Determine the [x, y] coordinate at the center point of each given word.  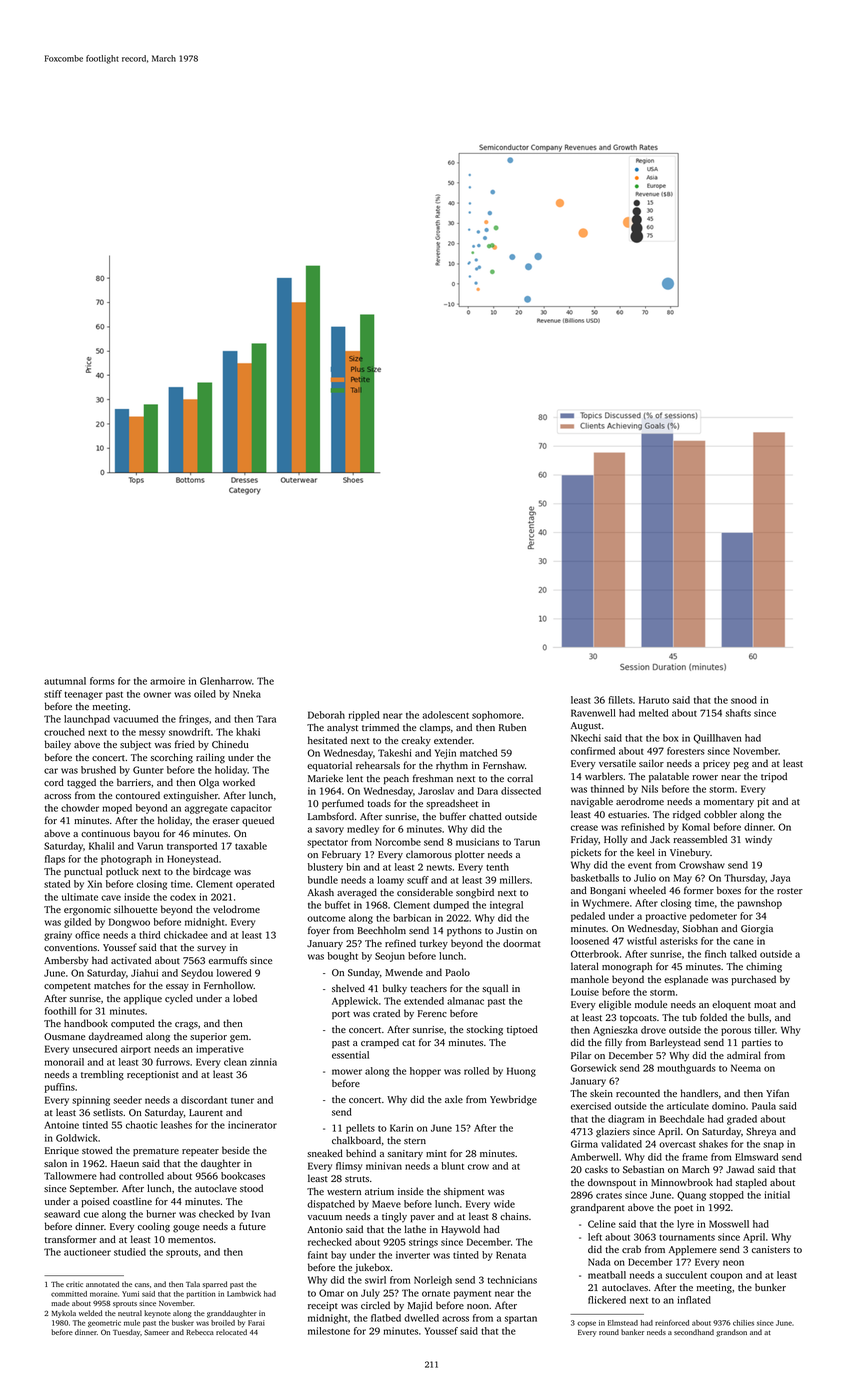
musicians [477, 842]
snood [744, 700]
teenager [84, 695]
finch [715, 954]
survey [211, 949]
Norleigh [433, 1281]
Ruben [512, 727]
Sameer [156, 1332]
